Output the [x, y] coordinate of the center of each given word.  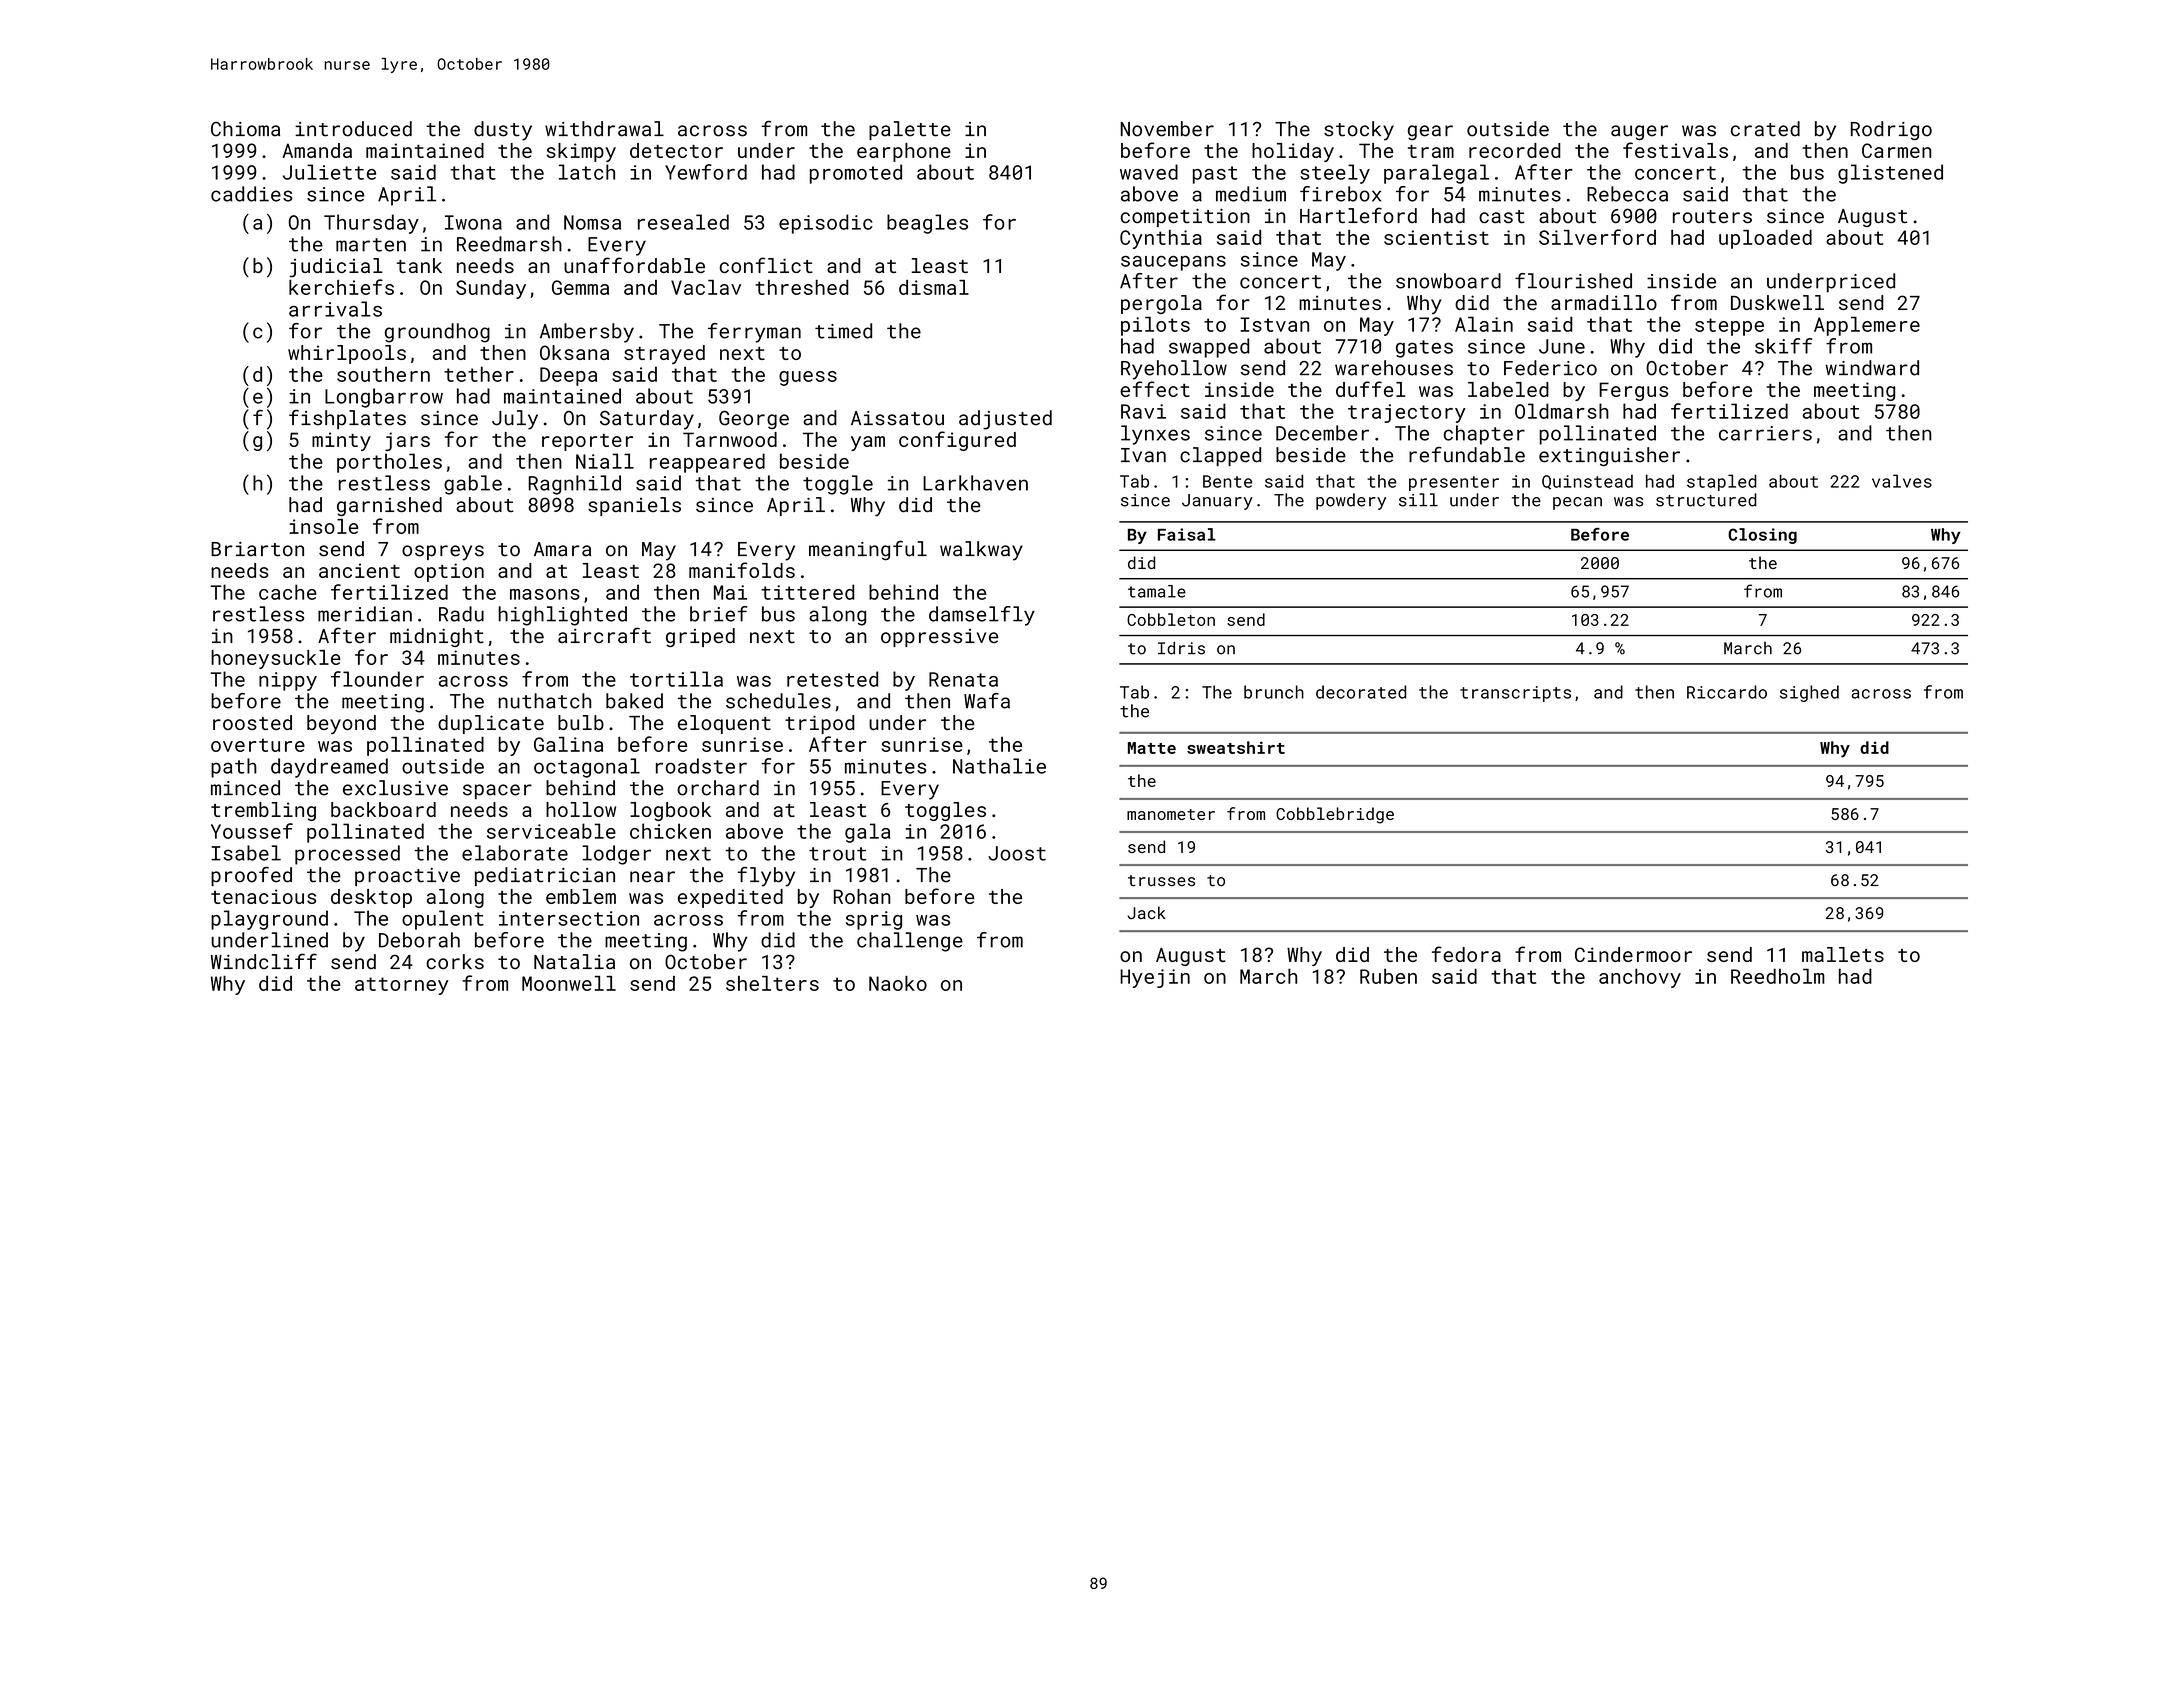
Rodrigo [1891, 131]
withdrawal [604, 129]
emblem [581, 896]
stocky [1359, 131]
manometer [1171, 814]
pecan [1577, 503]
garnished [389, 506]
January [1217, 502]
